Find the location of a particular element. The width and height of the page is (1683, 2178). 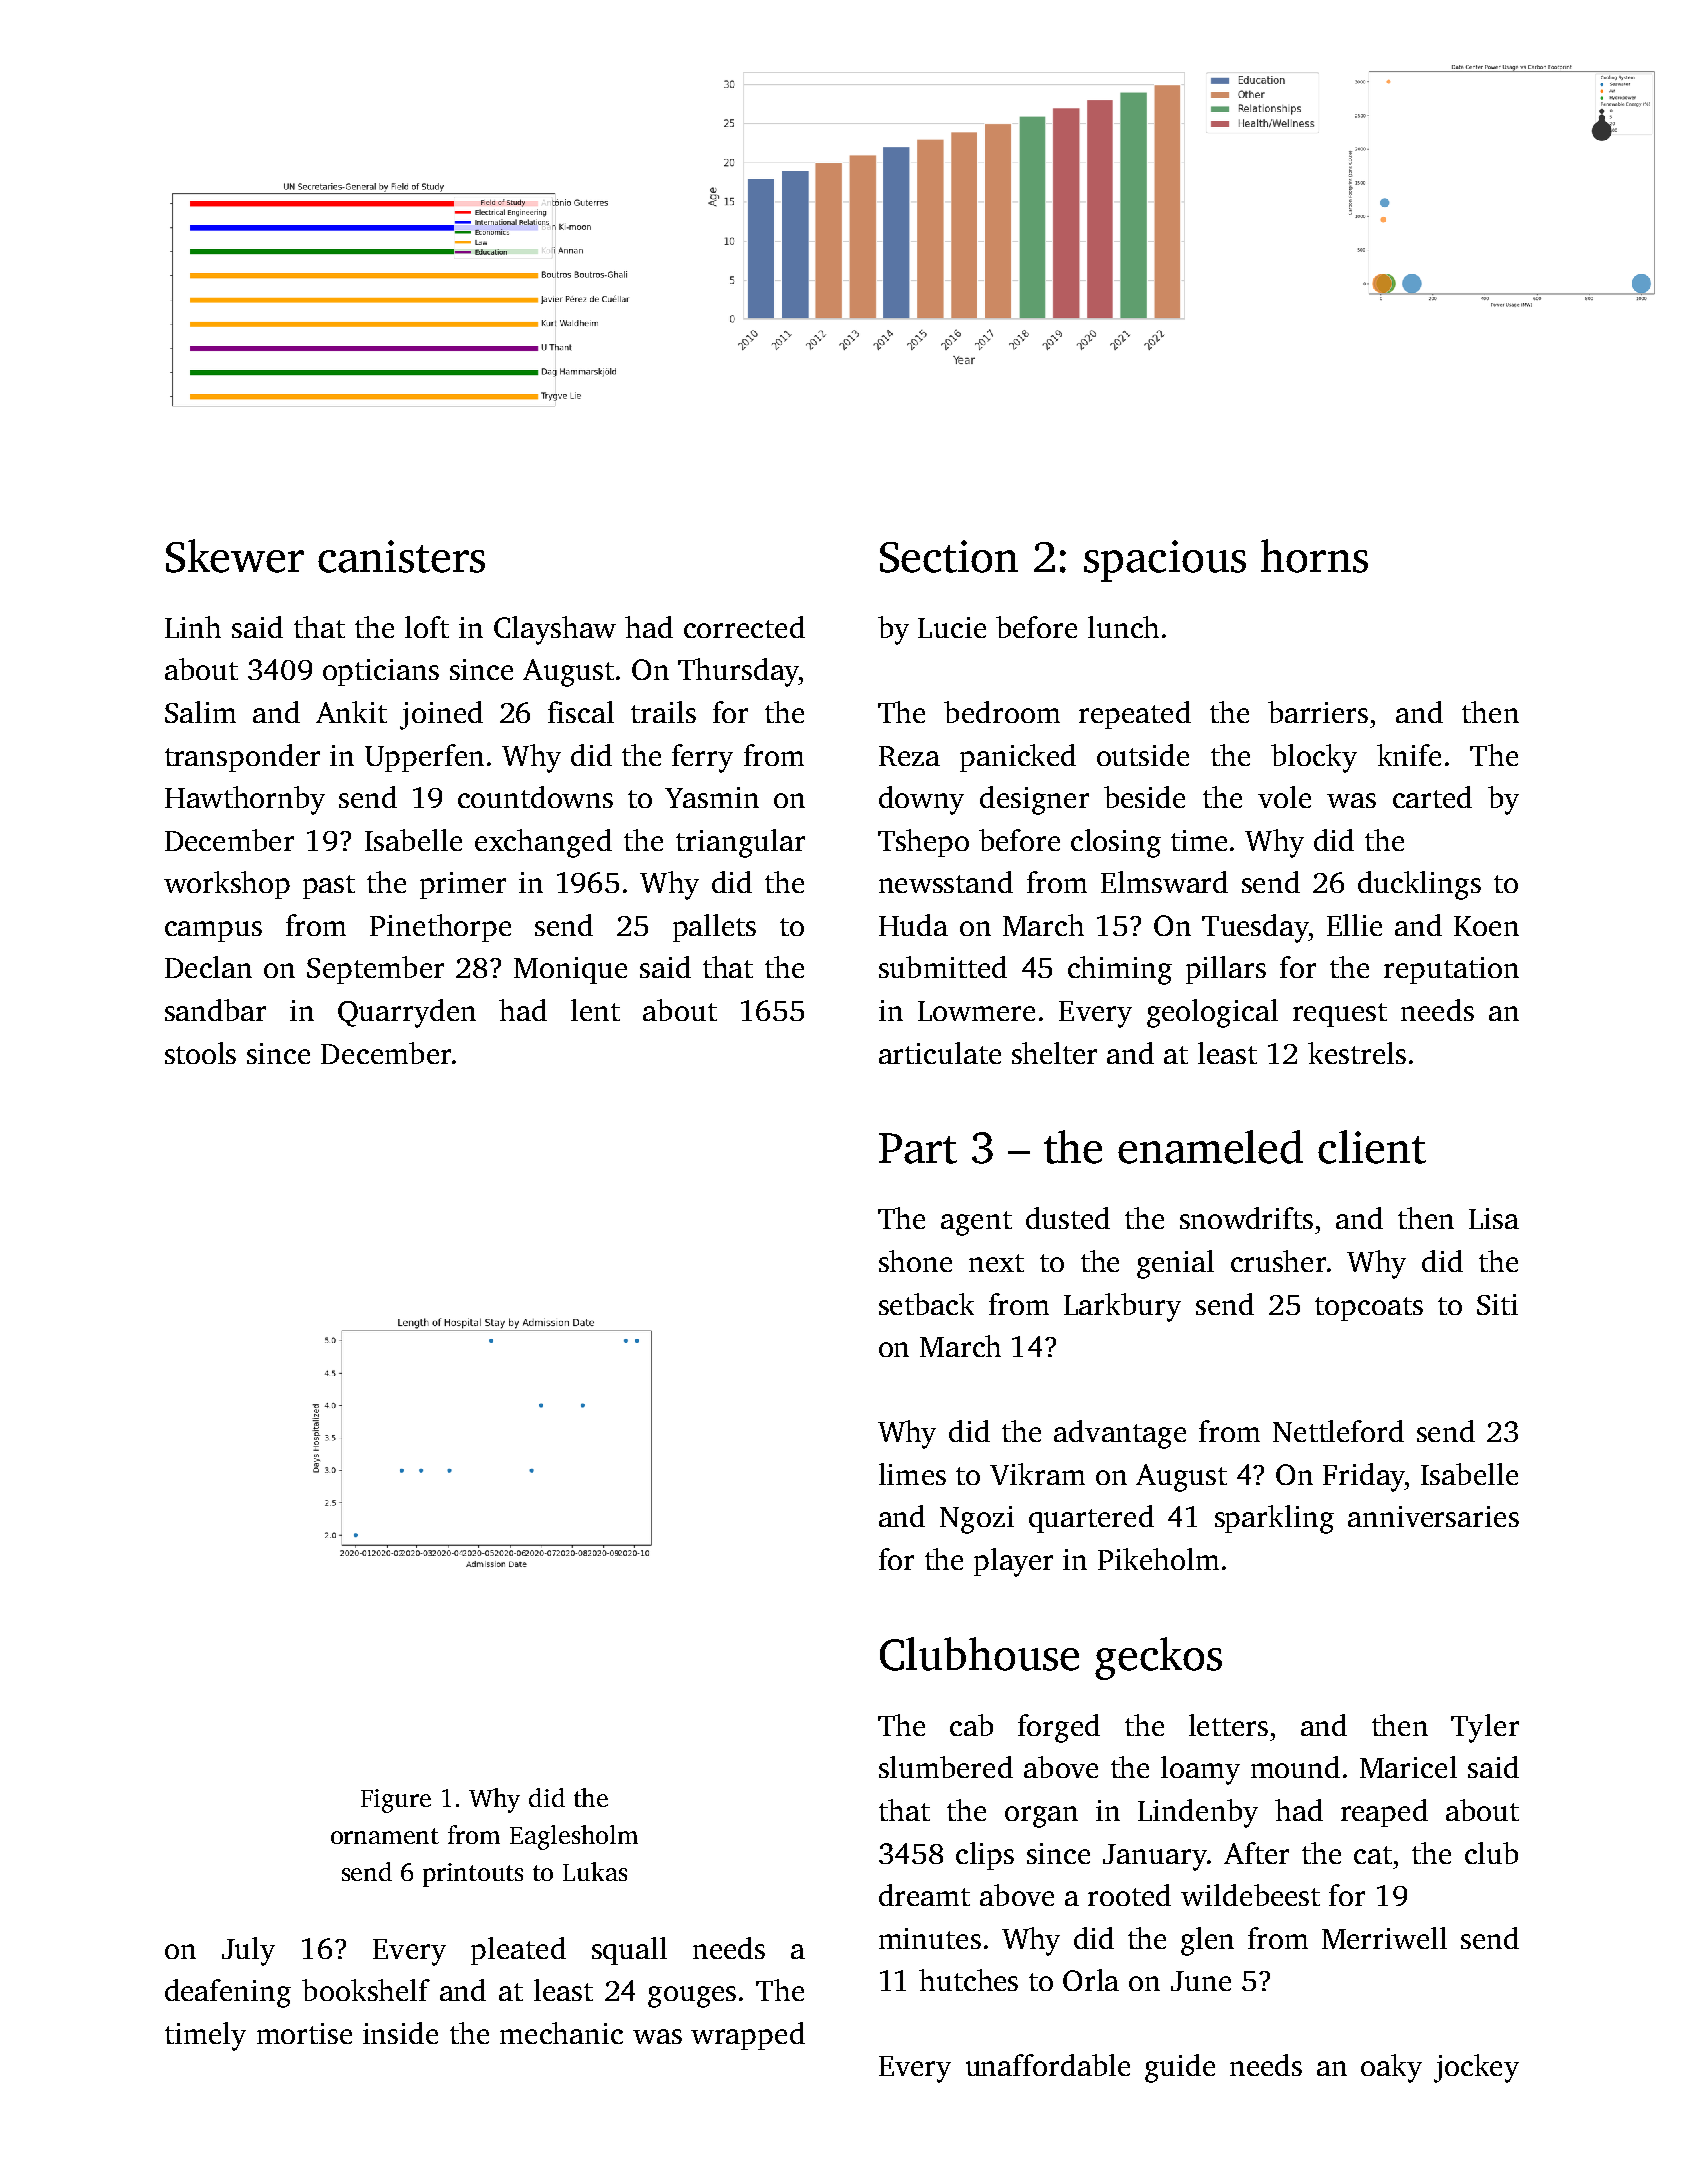

horns is located at coordinates (1314, 556).
